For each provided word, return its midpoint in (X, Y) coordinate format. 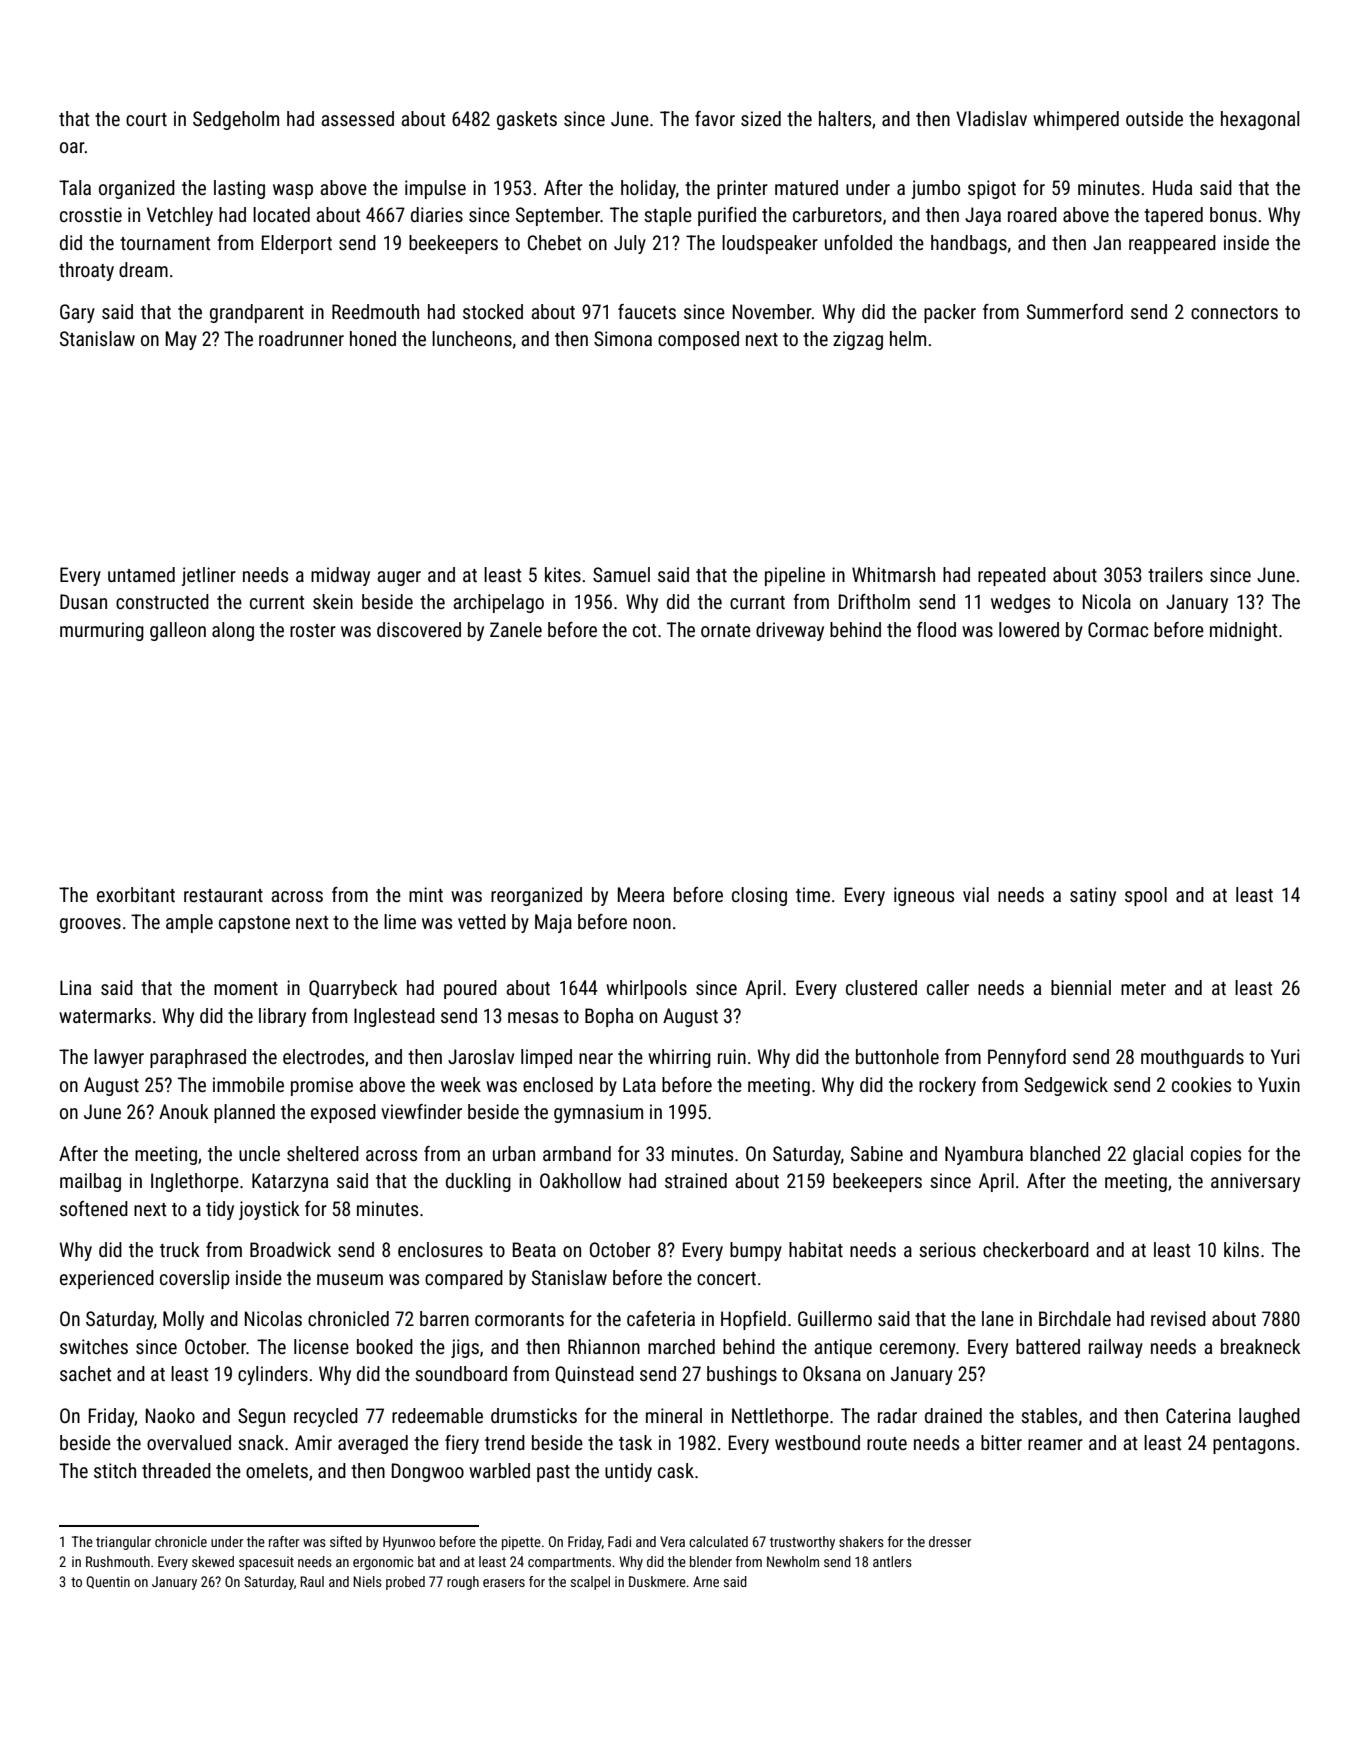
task (635, 1442)
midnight (1243, 631)
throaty (86, 271)
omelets (277, 1470)
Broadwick (290, 1249)
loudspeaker (770, 244)
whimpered (1076, 120)
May (181, 340)
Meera (641, 894)
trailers (1175, 574)
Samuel (621, 574)
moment (246, 988)
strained (696, 1180)
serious (947, 1249)
